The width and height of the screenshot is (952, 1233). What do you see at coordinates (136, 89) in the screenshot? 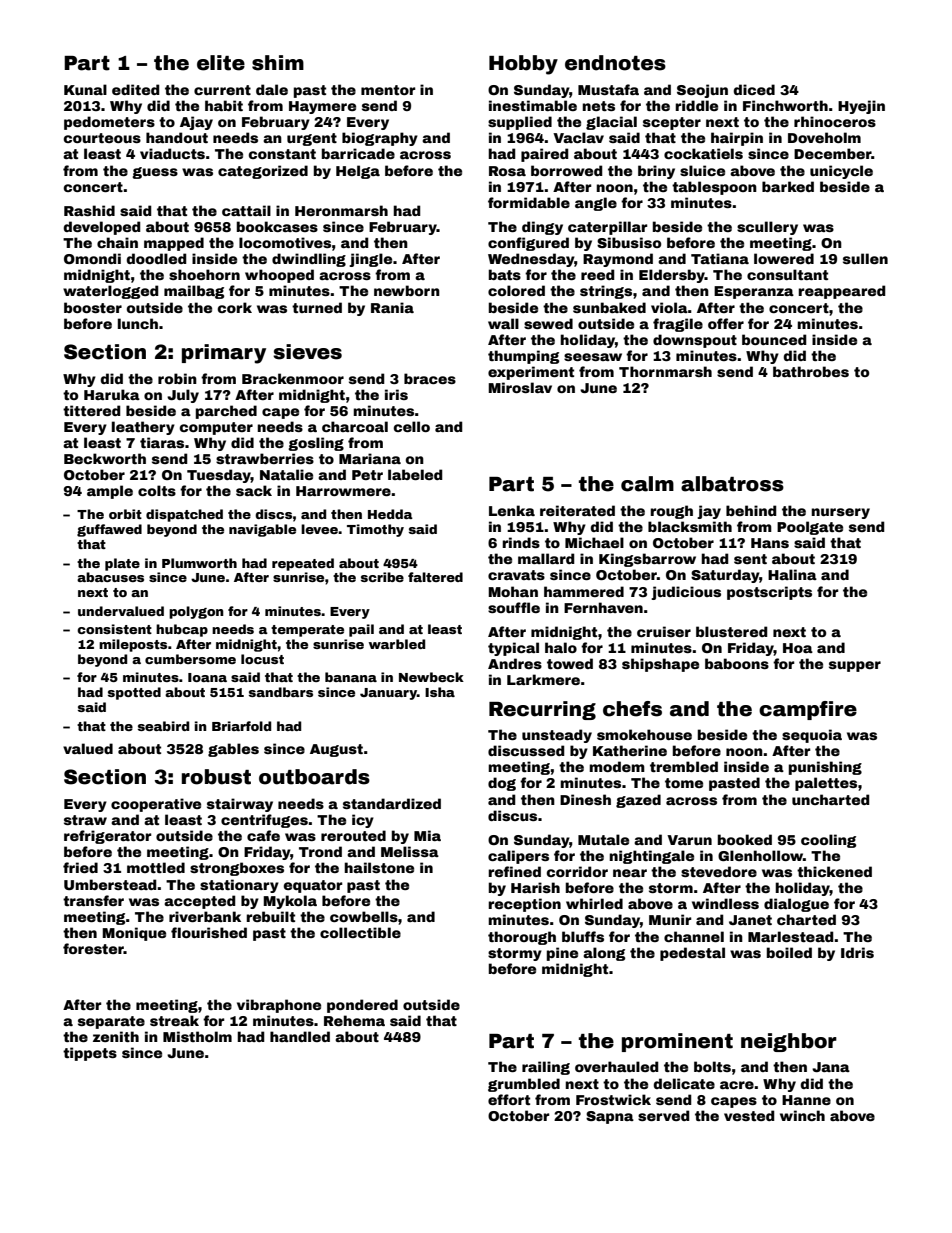
I see `edited` at bounding box center [136, 89].
